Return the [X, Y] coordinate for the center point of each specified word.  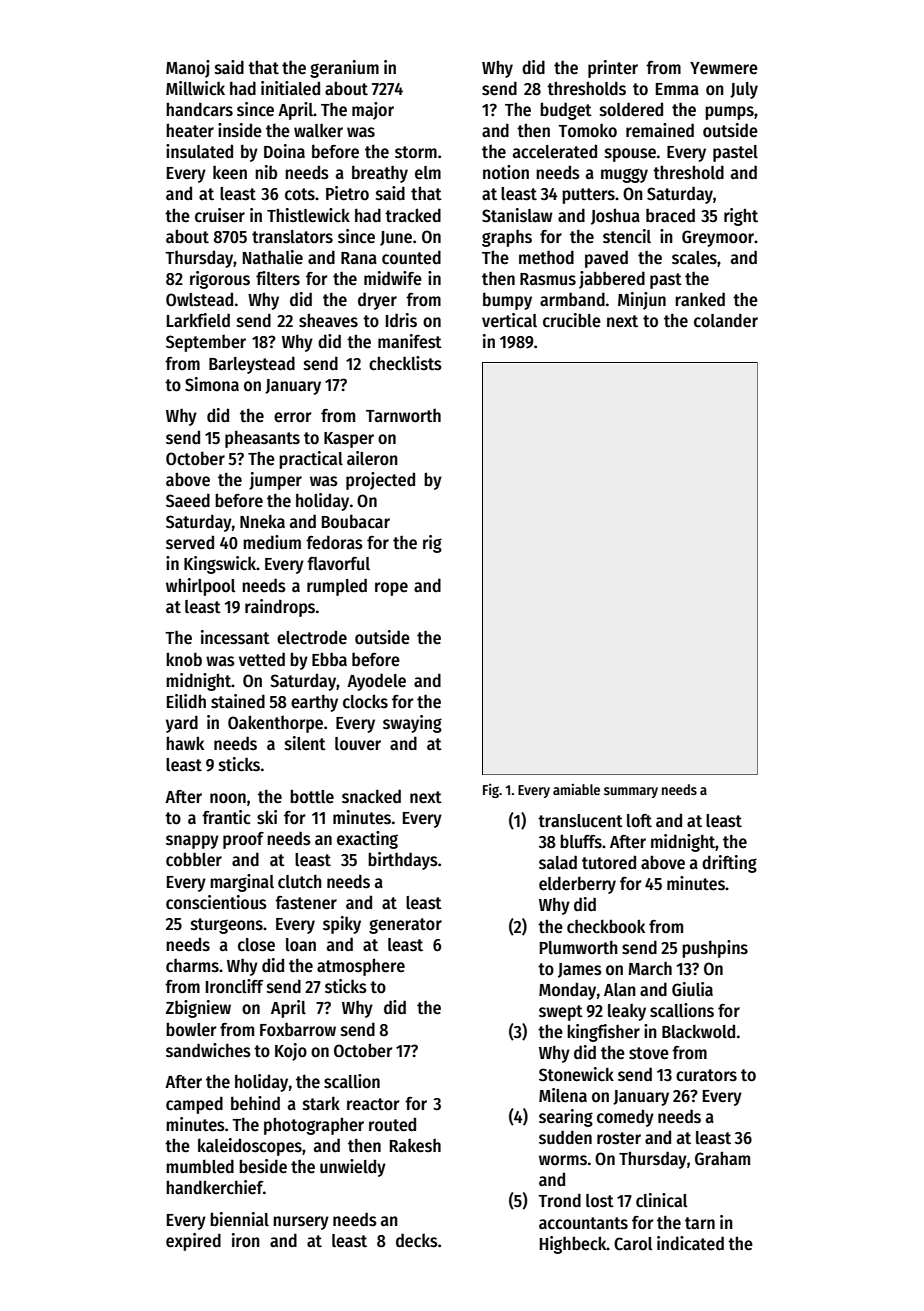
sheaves [328, 320]
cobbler [194, 859]
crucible [572, 320]
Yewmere [724, 68]
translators [292, 237]
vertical [509, 320]
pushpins [715, 949]
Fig [491, 790]
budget [566, 111]
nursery [301, 1223]
